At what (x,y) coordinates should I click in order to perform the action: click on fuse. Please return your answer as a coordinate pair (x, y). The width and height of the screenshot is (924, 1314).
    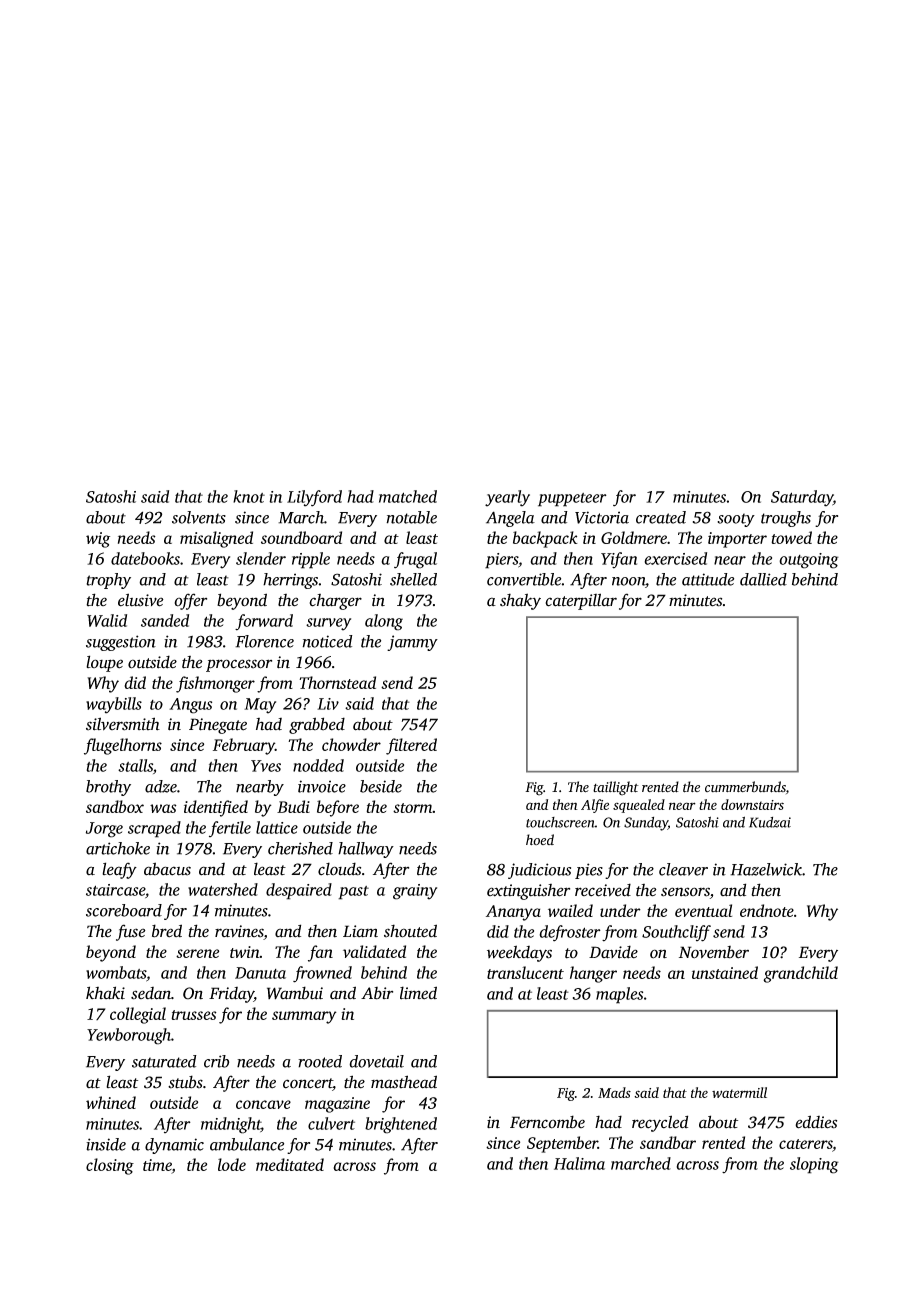
    Looking at the image, I should click on (131, 932).
